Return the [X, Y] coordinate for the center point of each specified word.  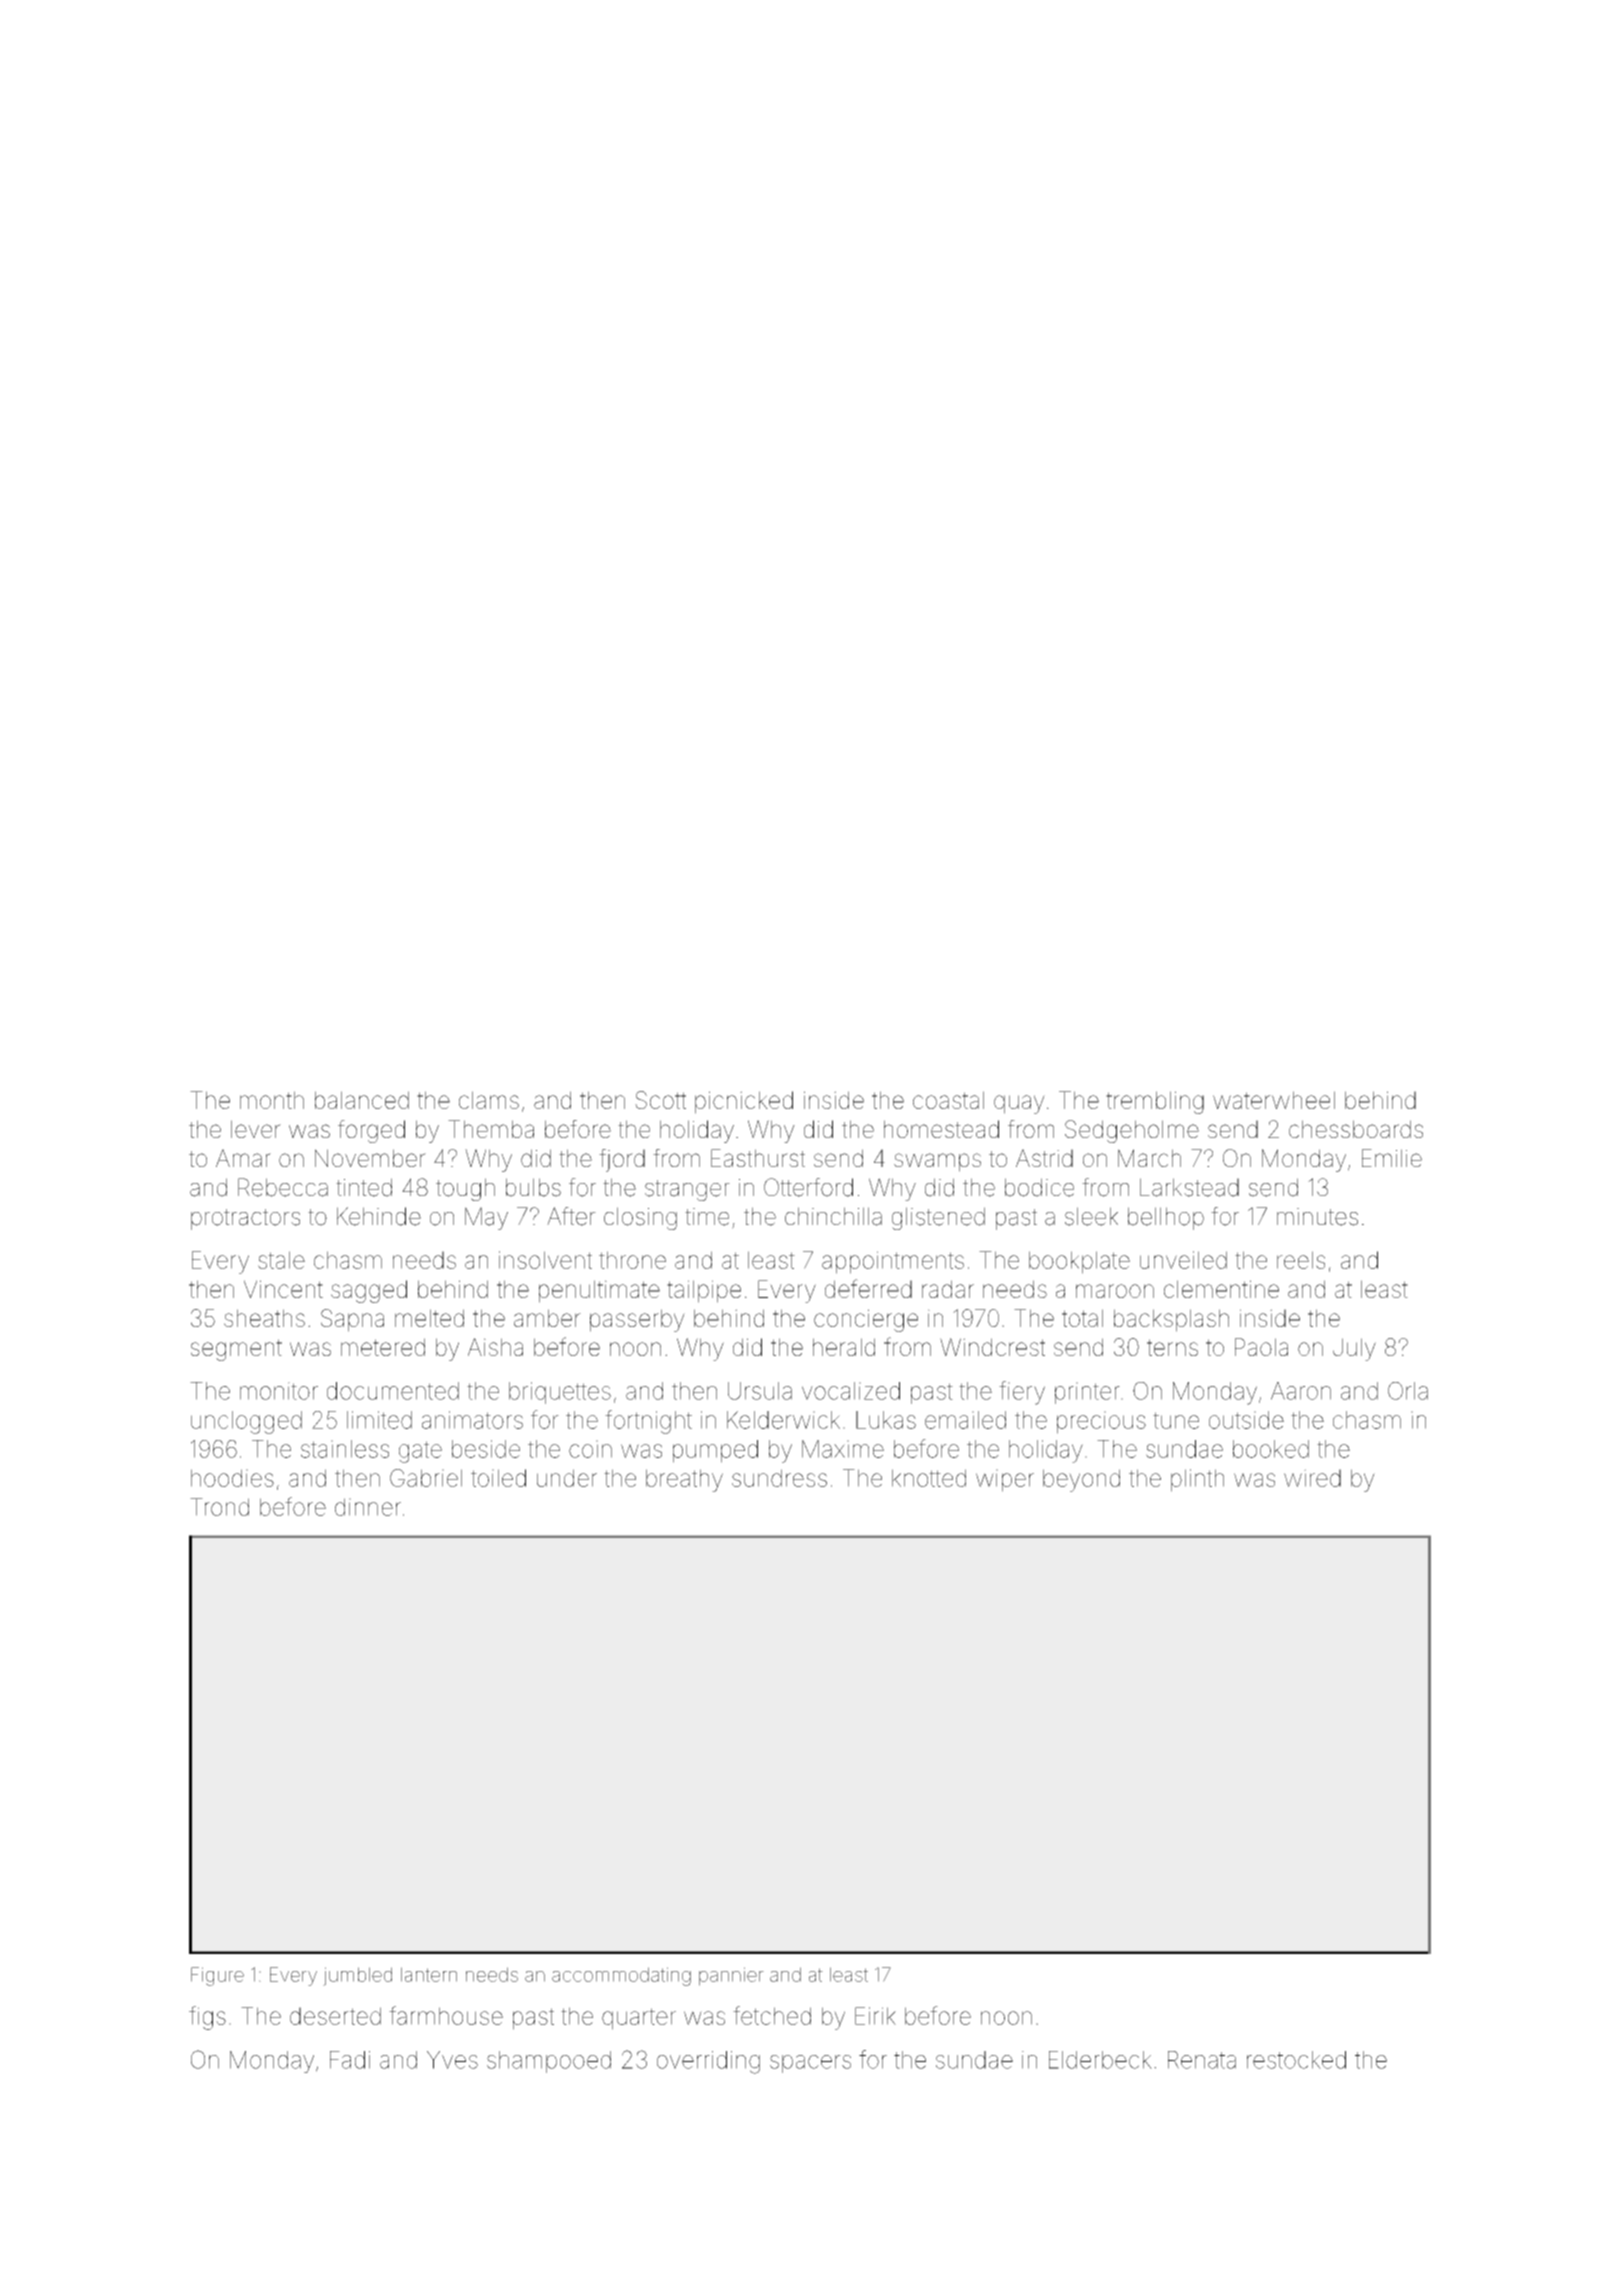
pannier [731, 1976]
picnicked [744, 1102]
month [272, 1100]
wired [1312, 1478]
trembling [1155, 1102]
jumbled [357, 1976]
